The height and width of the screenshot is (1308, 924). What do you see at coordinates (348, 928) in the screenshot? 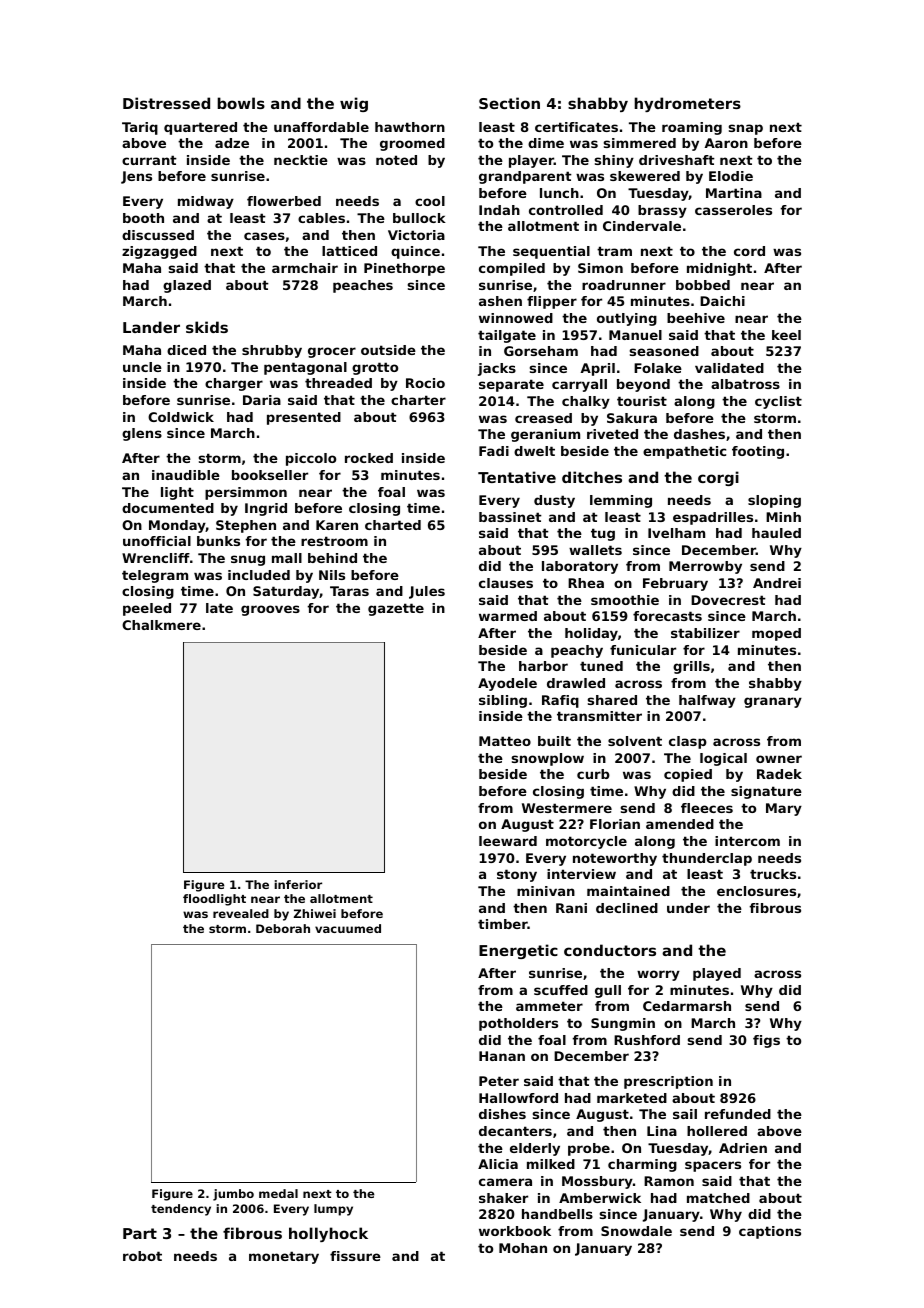
I see `vacuumed` at bounding box center [348, 928].
